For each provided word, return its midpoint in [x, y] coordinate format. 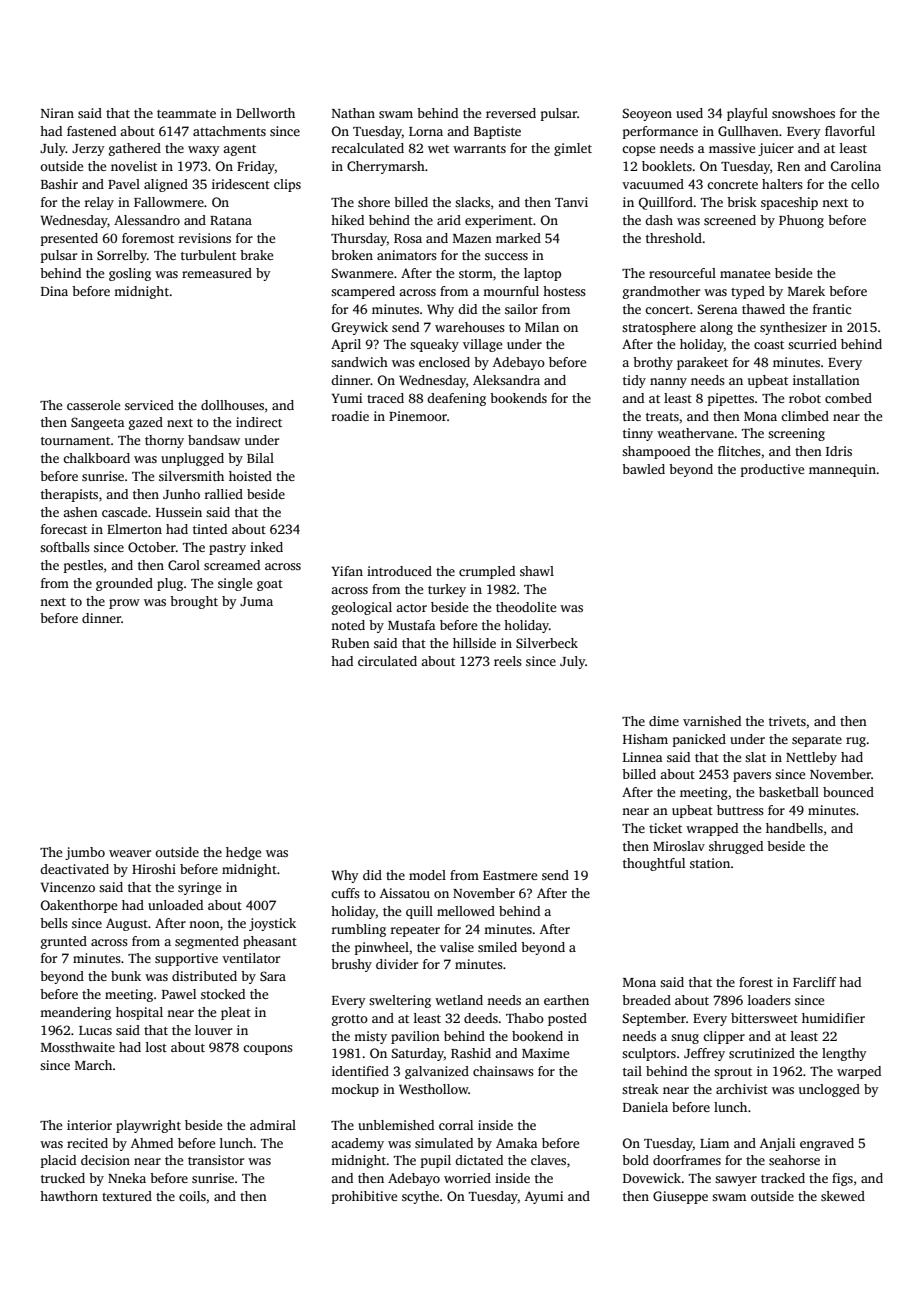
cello [865, 184]
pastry [227, 549]
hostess [564, 291]
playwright [148, 1126]
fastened [91, 131]
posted [567, 1019]
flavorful [850, 131]
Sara [273, 976]
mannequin [842, 470]
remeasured [217, 273]
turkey [447, 590]
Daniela [645, 1107]
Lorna [426, 131]
